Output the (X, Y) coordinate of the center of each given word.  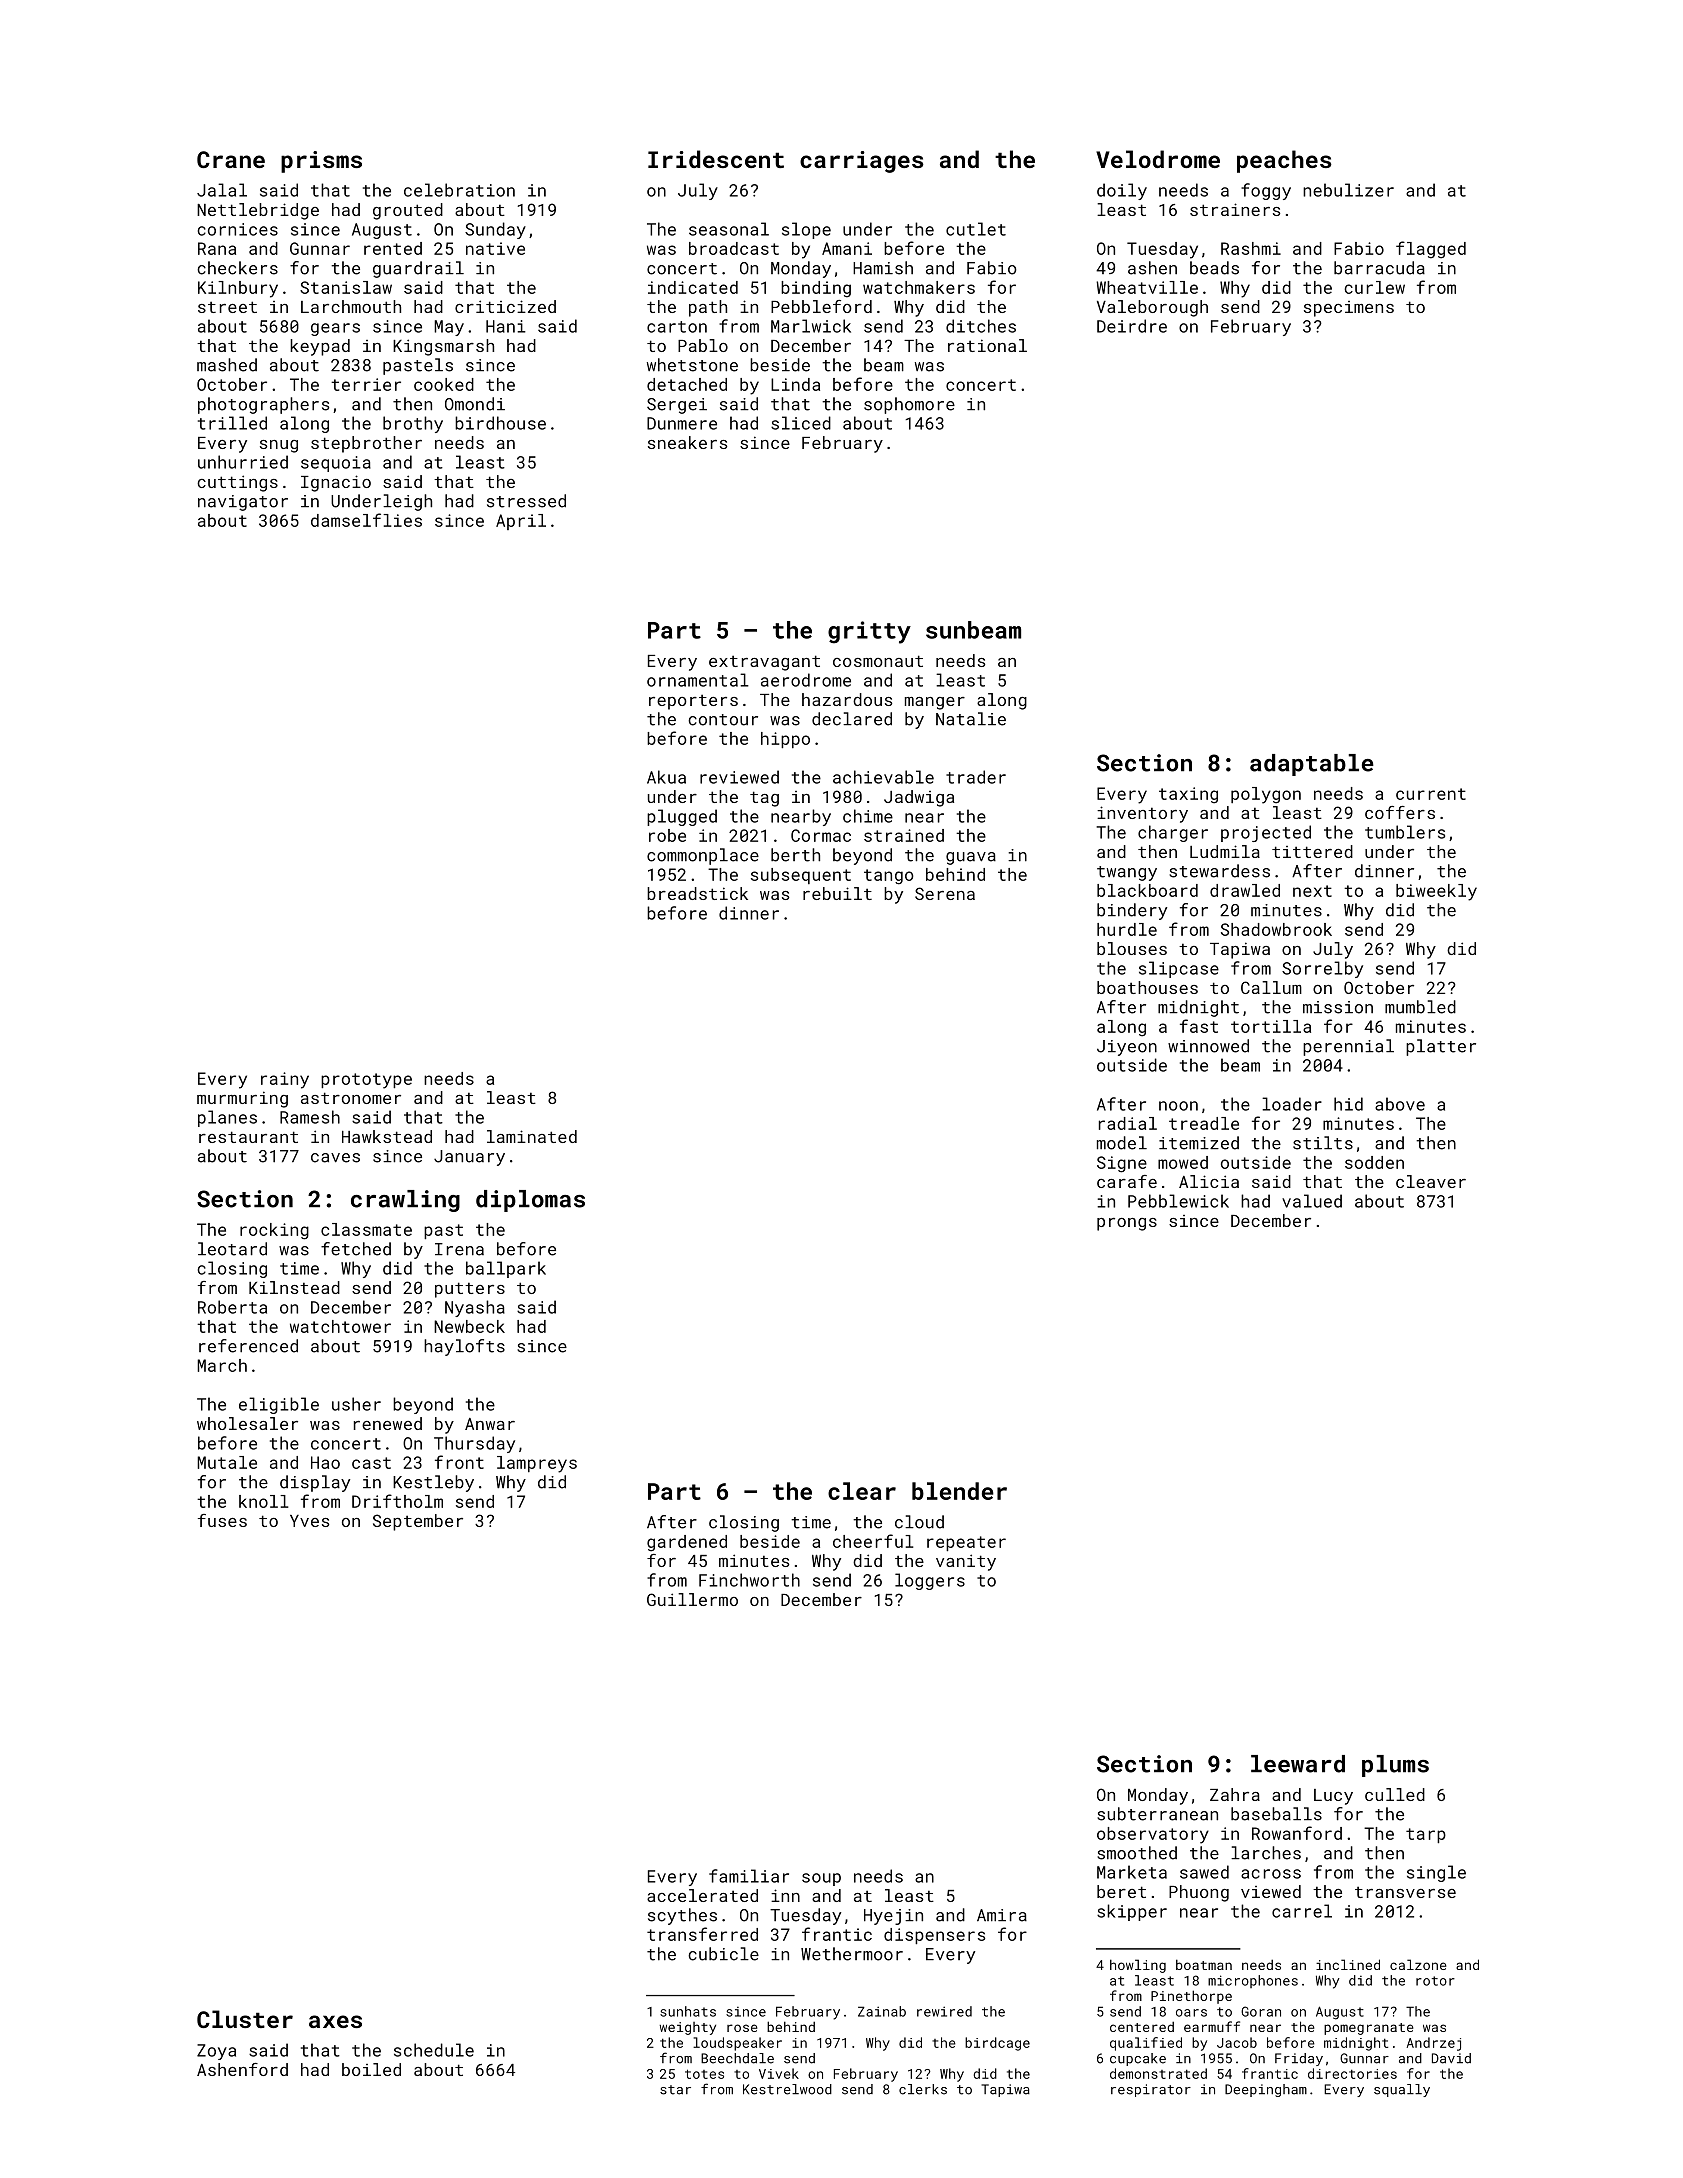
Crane (231, 159)
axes (335, 2021)
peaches (1284, 161)
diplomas (530, 1201)
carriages (862, 162)
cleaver (1431, 1181)
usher (356, 1404)
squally (1402, 2090)
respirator (1151, 2090)
